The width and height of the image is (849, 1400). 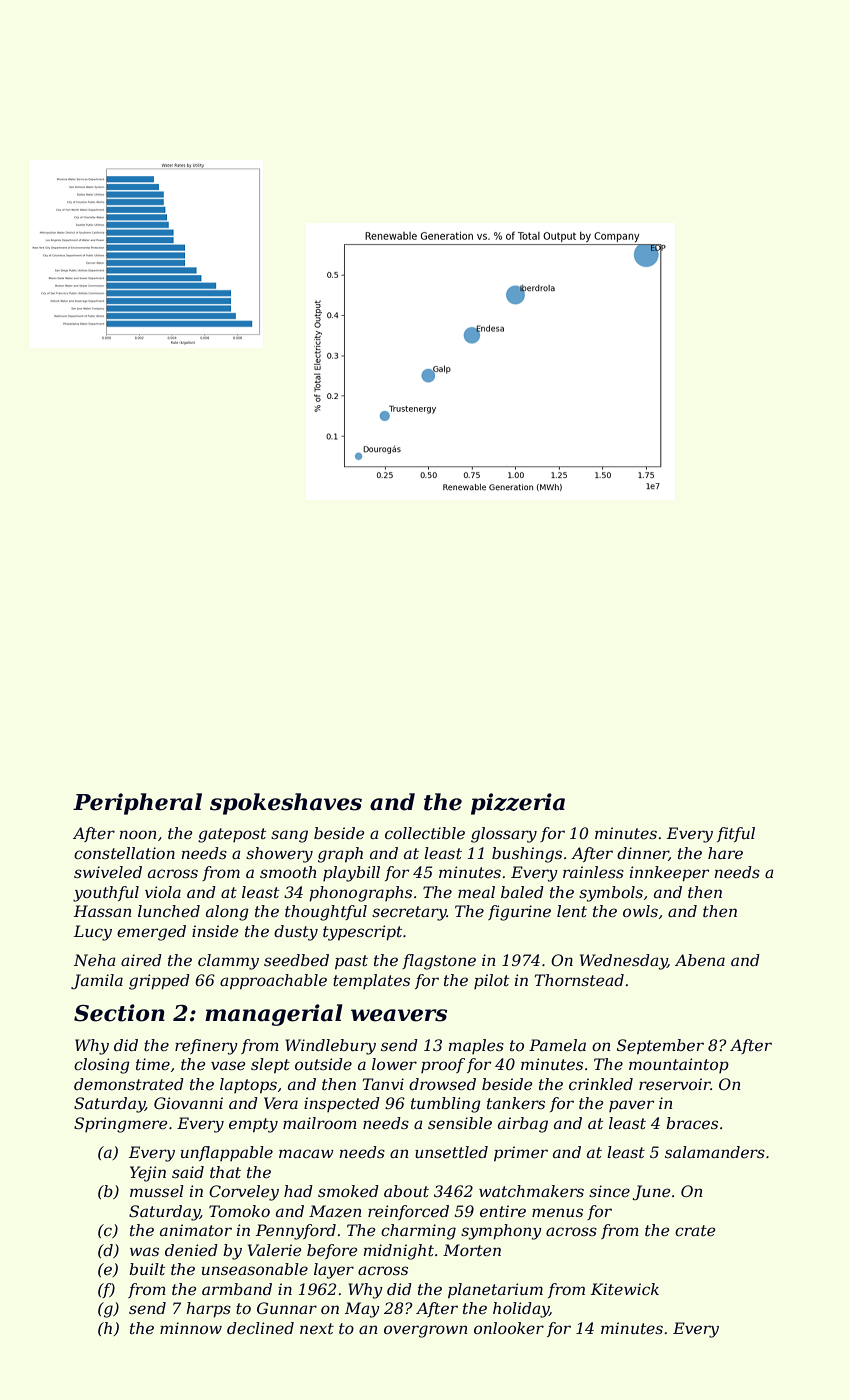 I want to click on since, so click(x=609, y=1191).
